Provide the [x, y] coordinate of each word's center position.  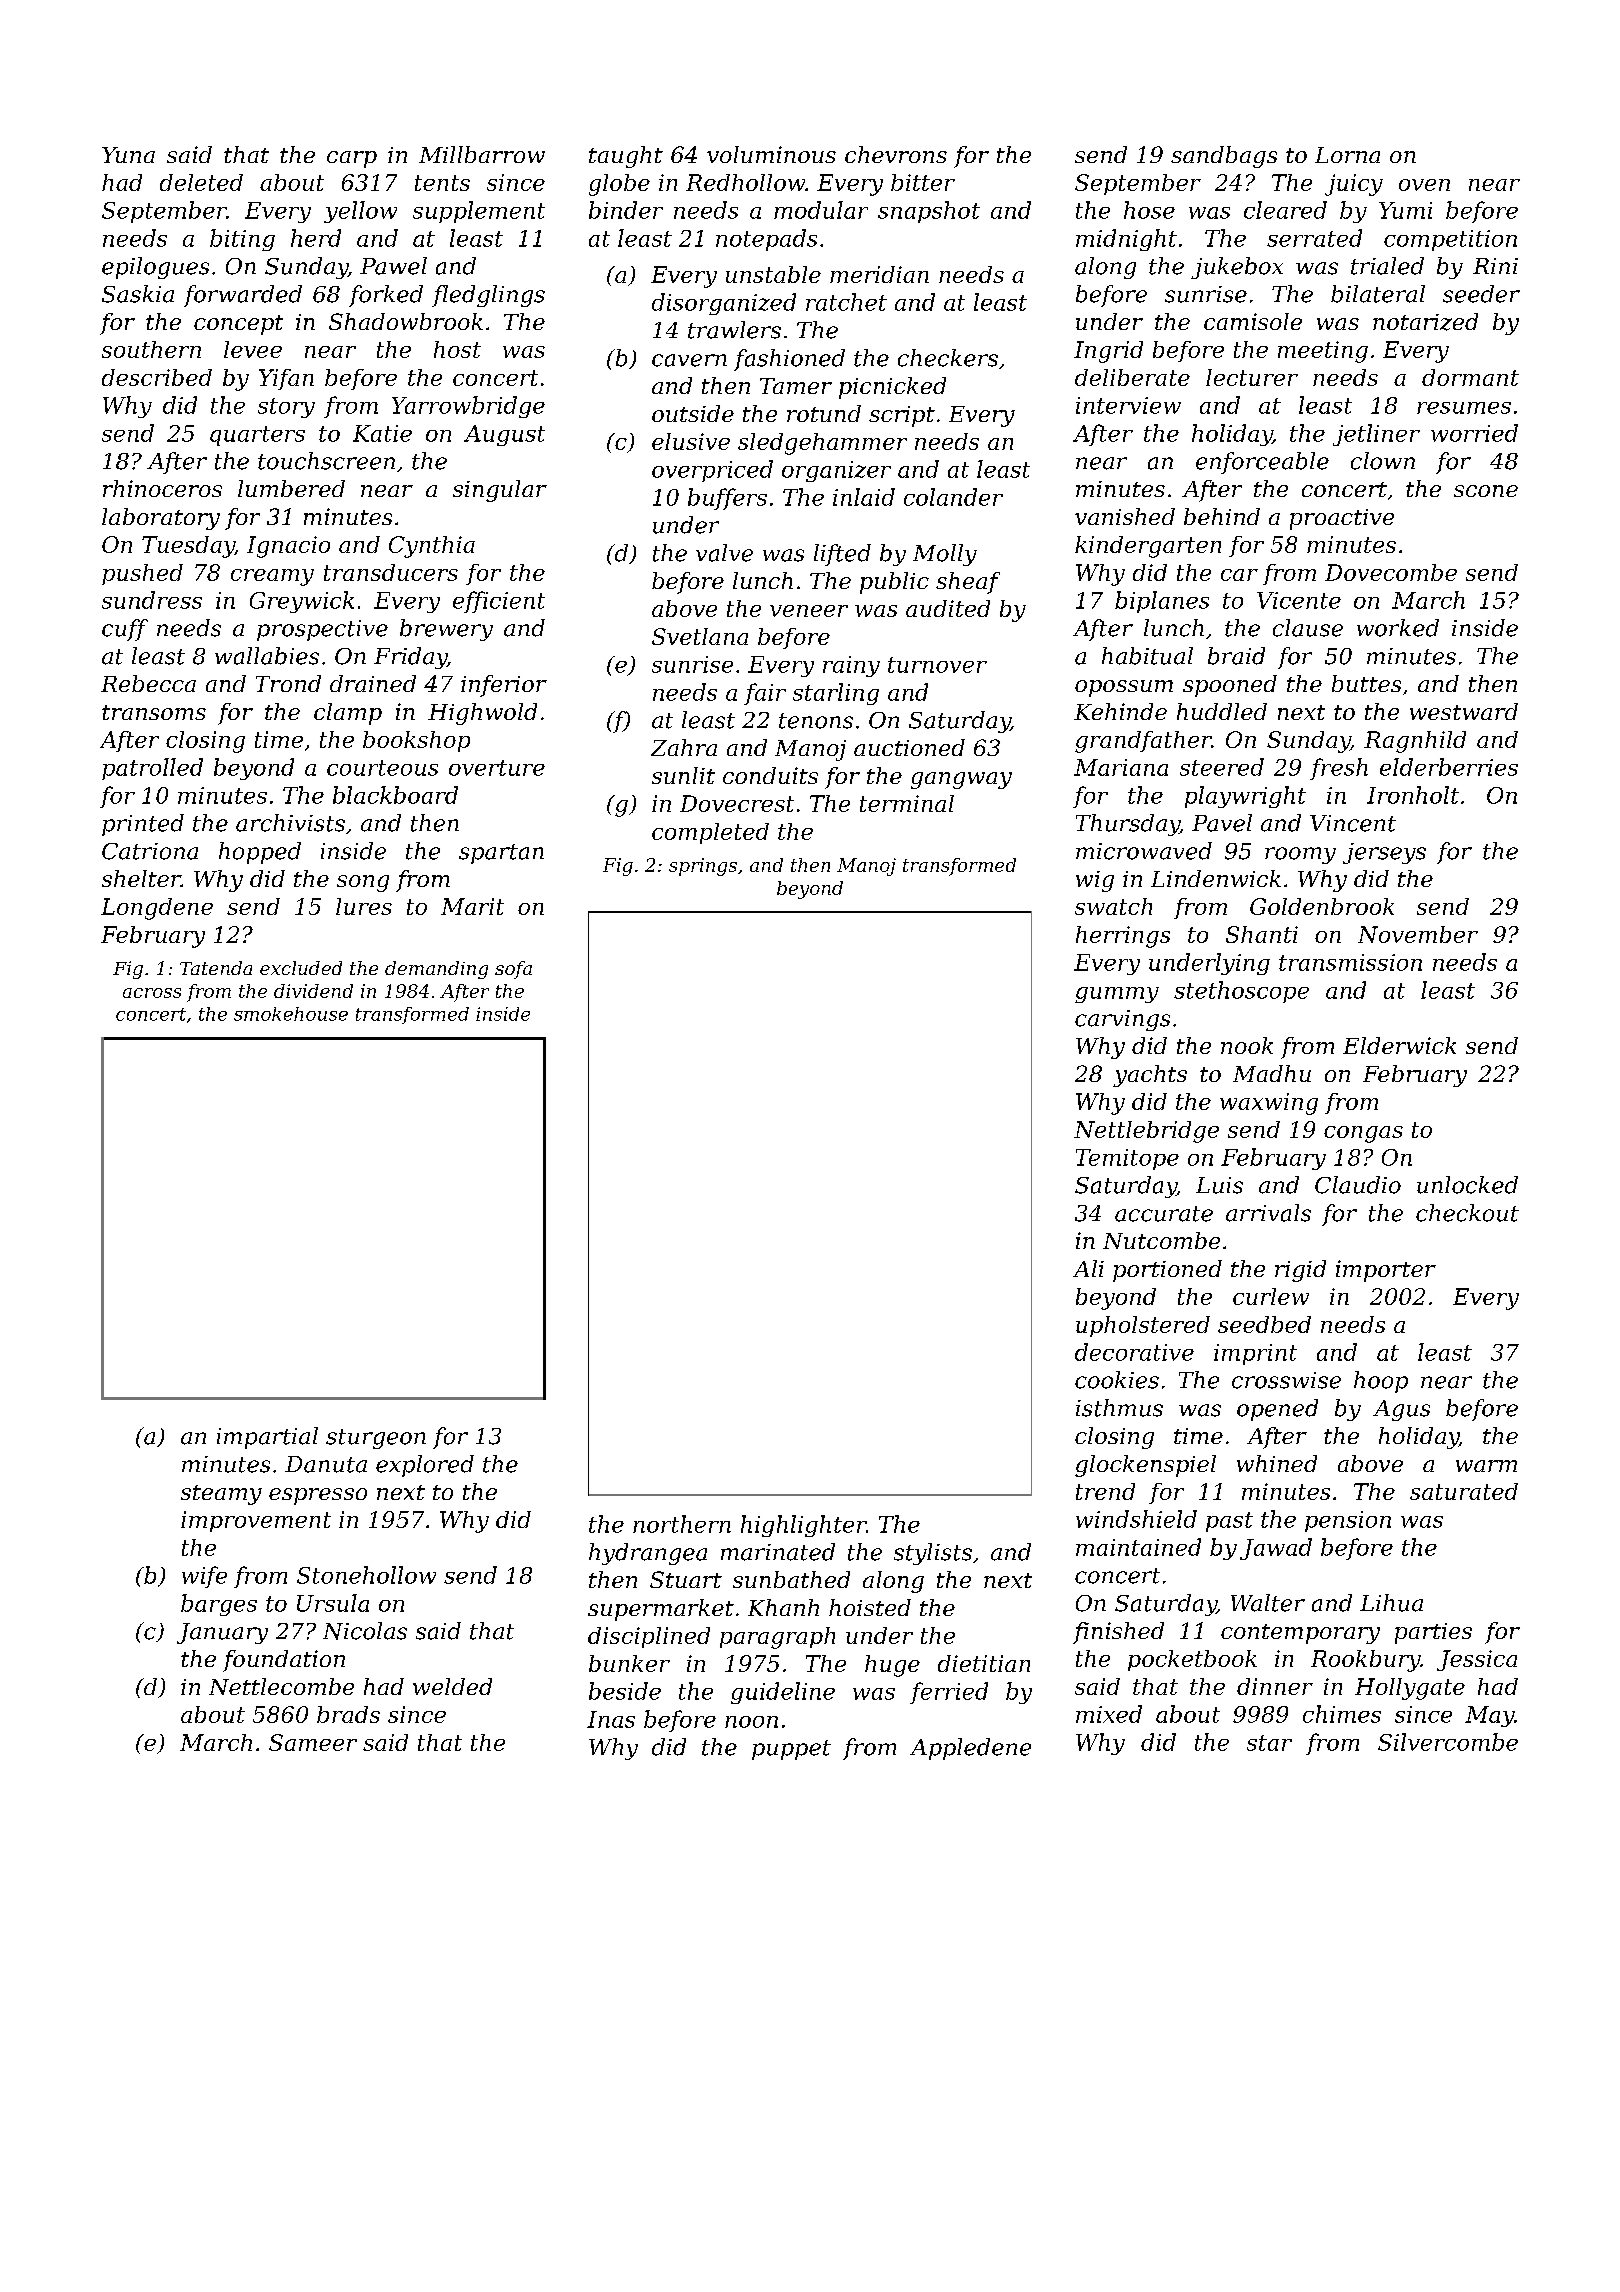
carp [352, 159]
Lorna [1347, 155]
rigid [1300, 1271]
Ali [1088, 1268]
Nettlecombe [281, 1686]
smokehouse [291, 1014]
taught [626, 157]
